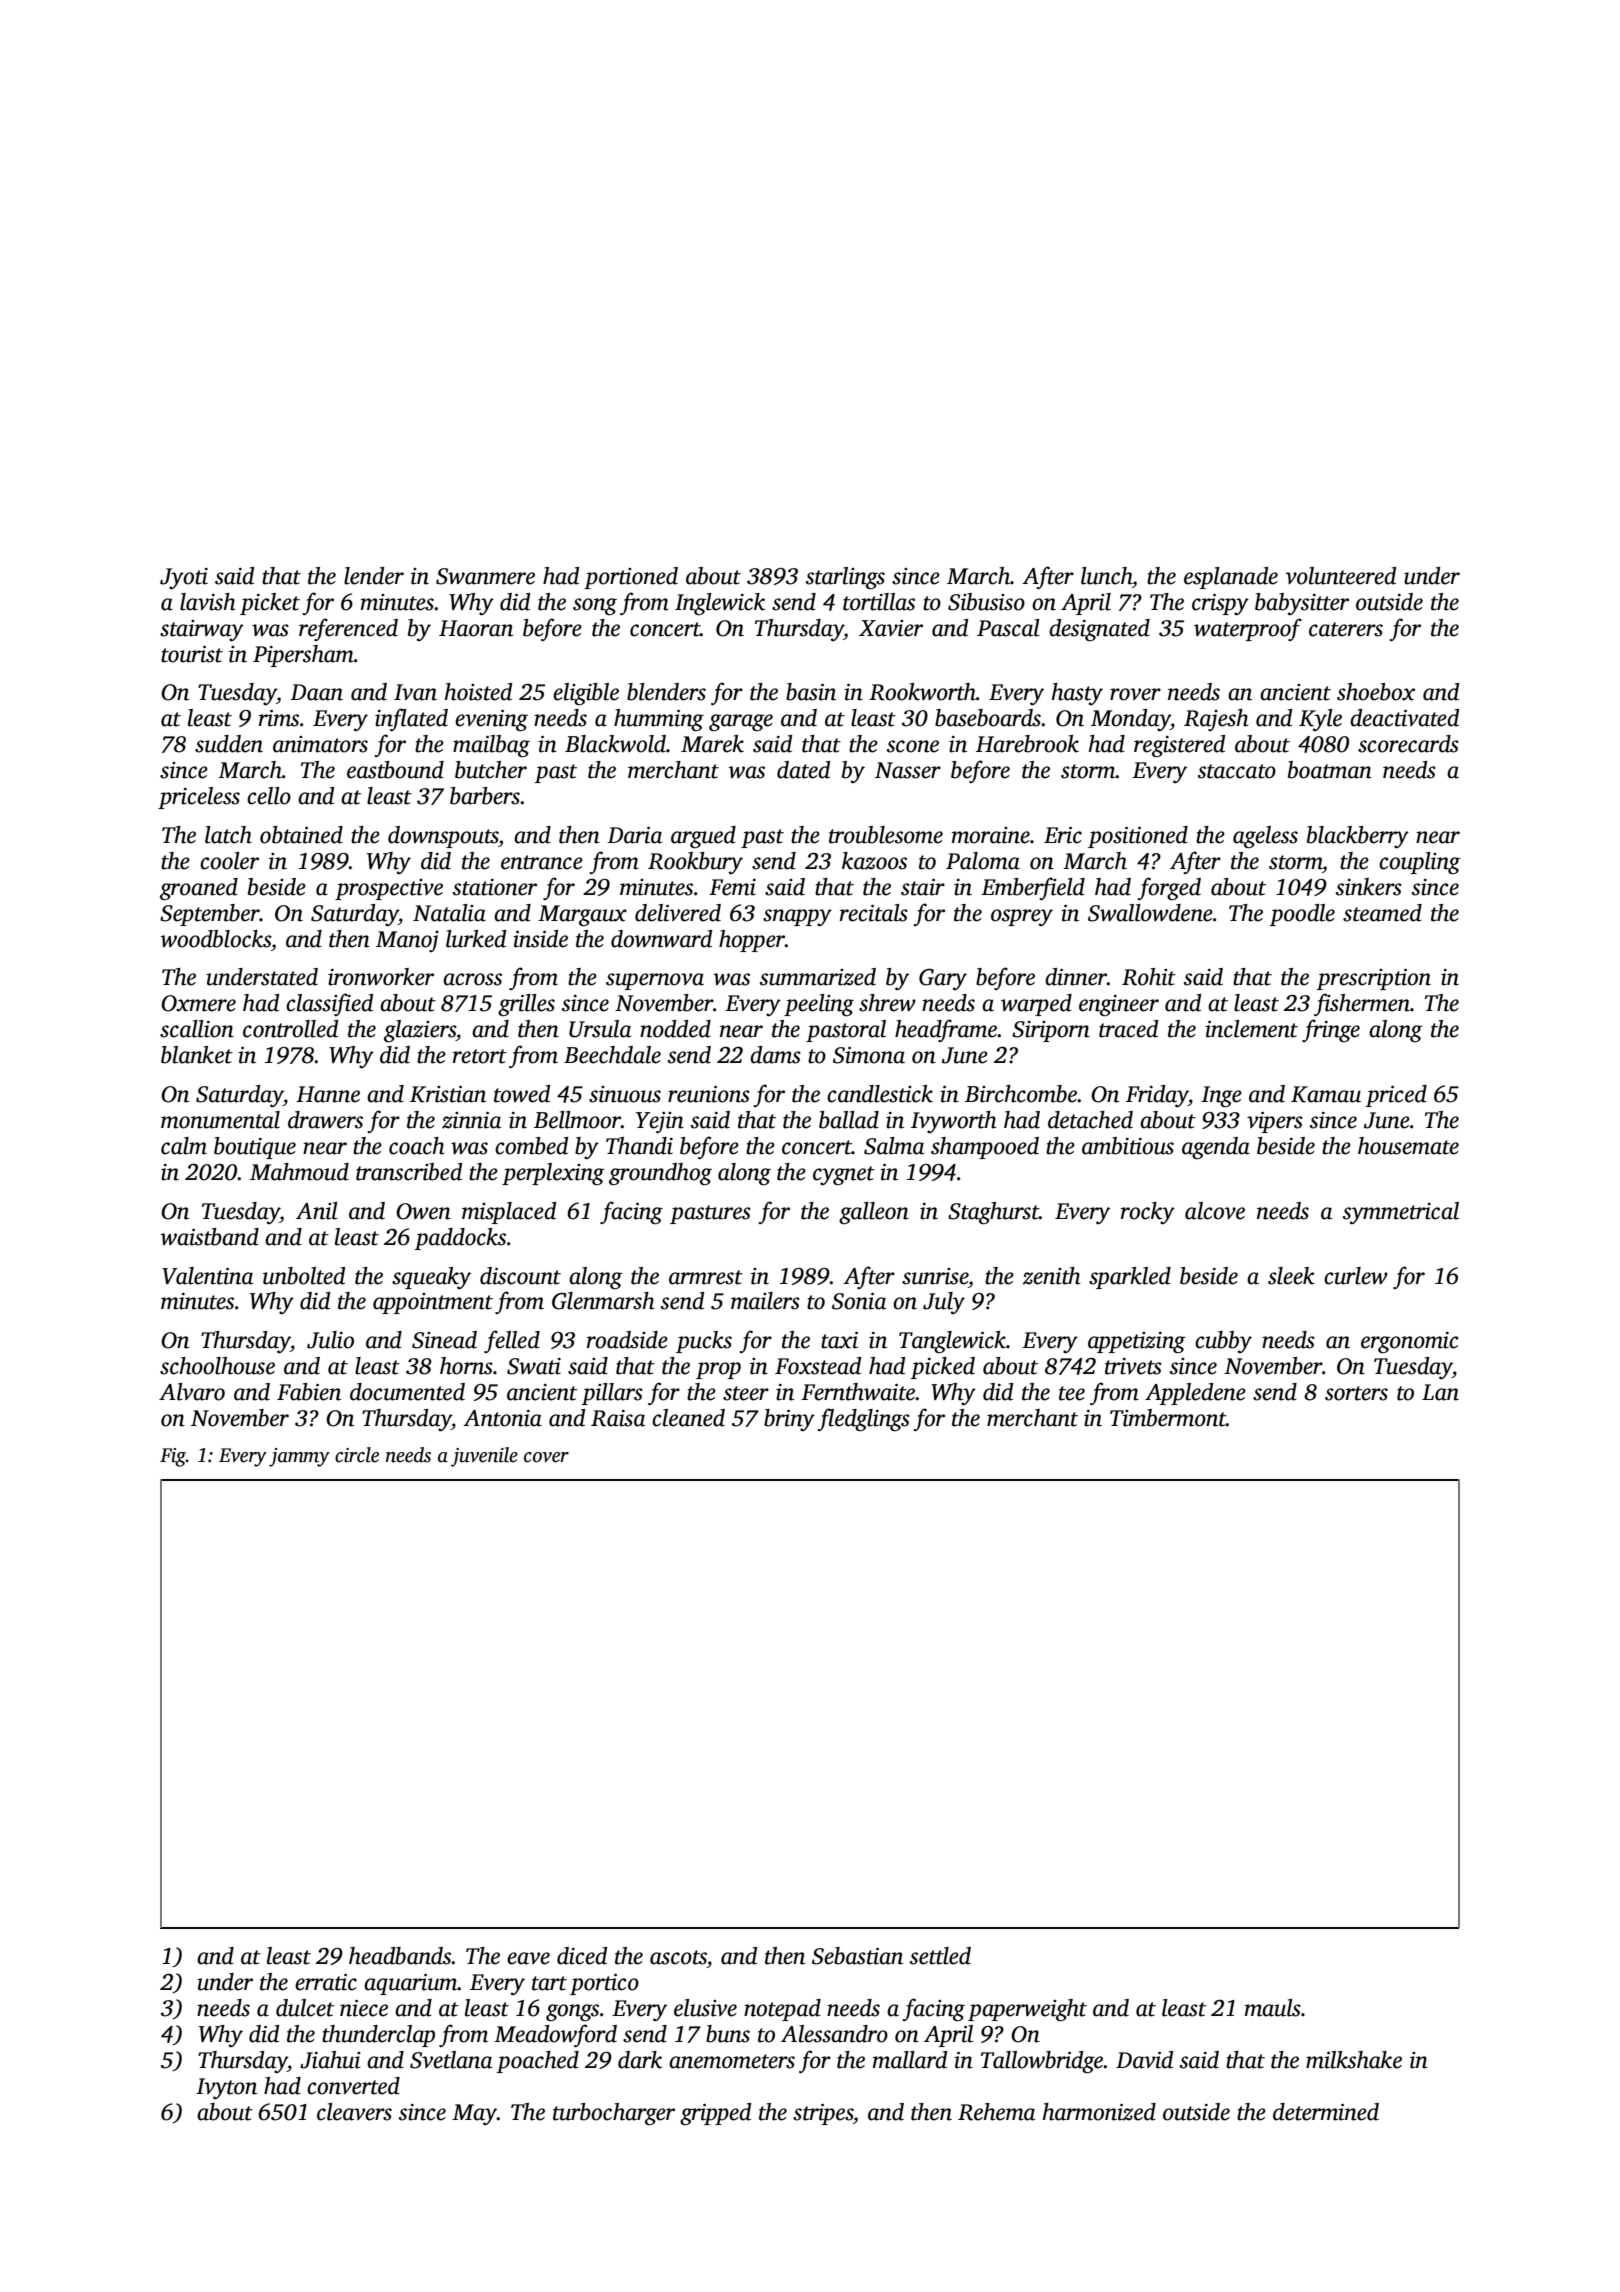 The width and height of the screenshot is (1620, 2292). Describe the element at coordinates (1340, 576) in the screenshot. I see `volunteered` at that location.
